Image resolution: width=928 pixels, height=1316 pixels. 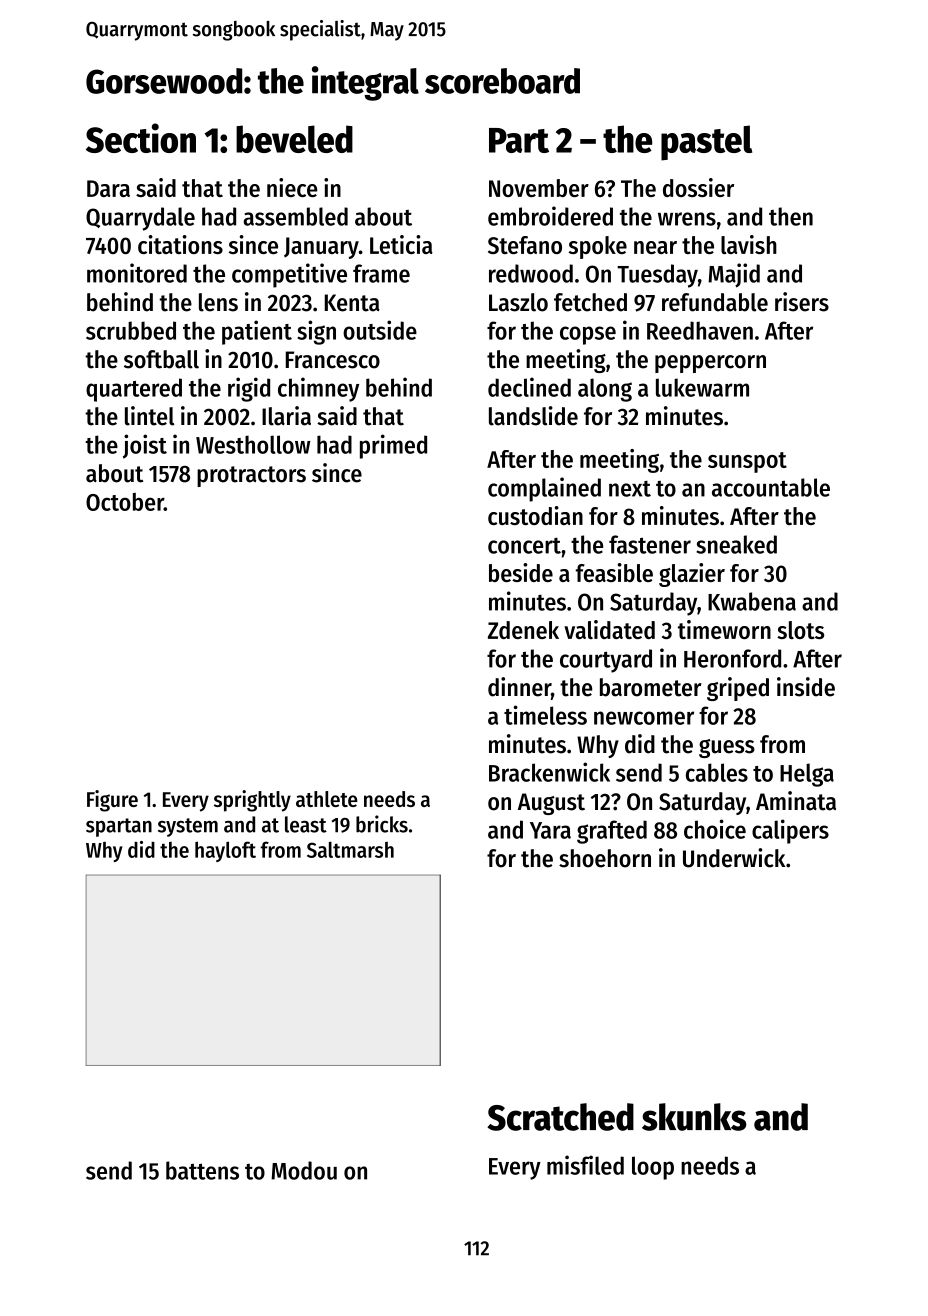 I want to click on lens, so click(x=218, y=302).
